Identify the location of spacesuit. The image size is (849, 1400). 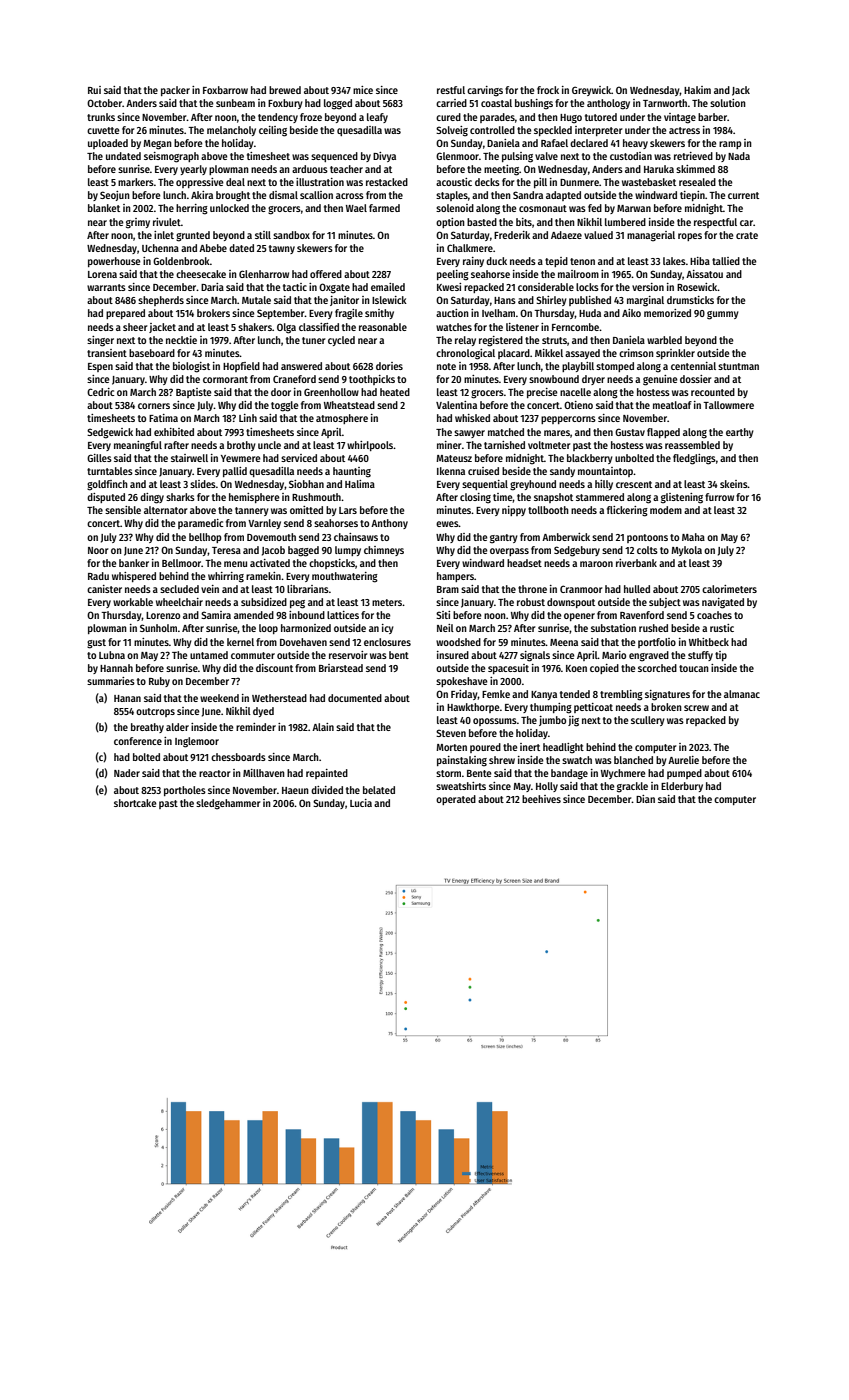
(508, 669).
